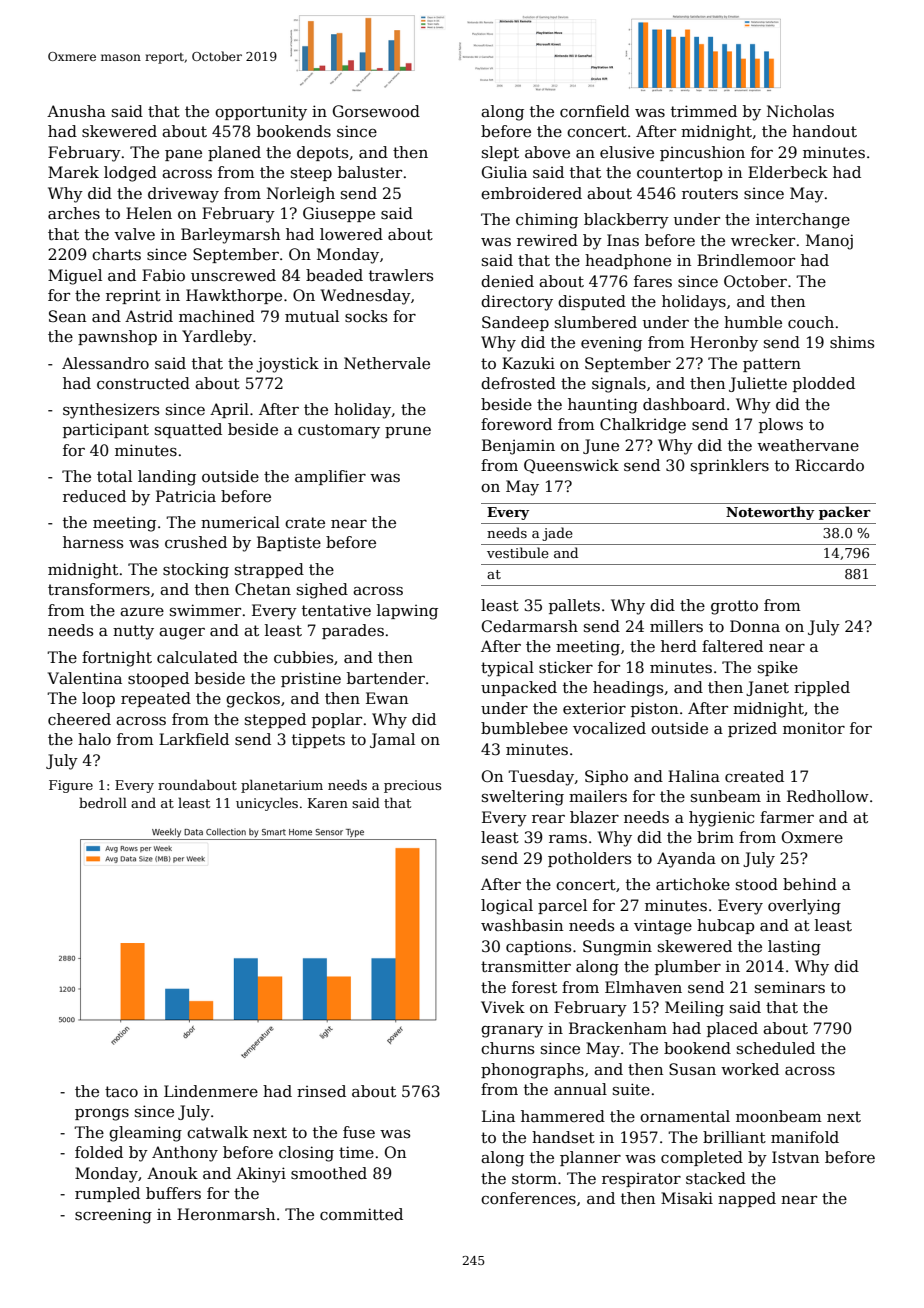 Image resolution: width=924 pixels, height=1308 pixels. Describe the element at coordinates (845, 513) in the screenshot. I see `packer` at that location.
